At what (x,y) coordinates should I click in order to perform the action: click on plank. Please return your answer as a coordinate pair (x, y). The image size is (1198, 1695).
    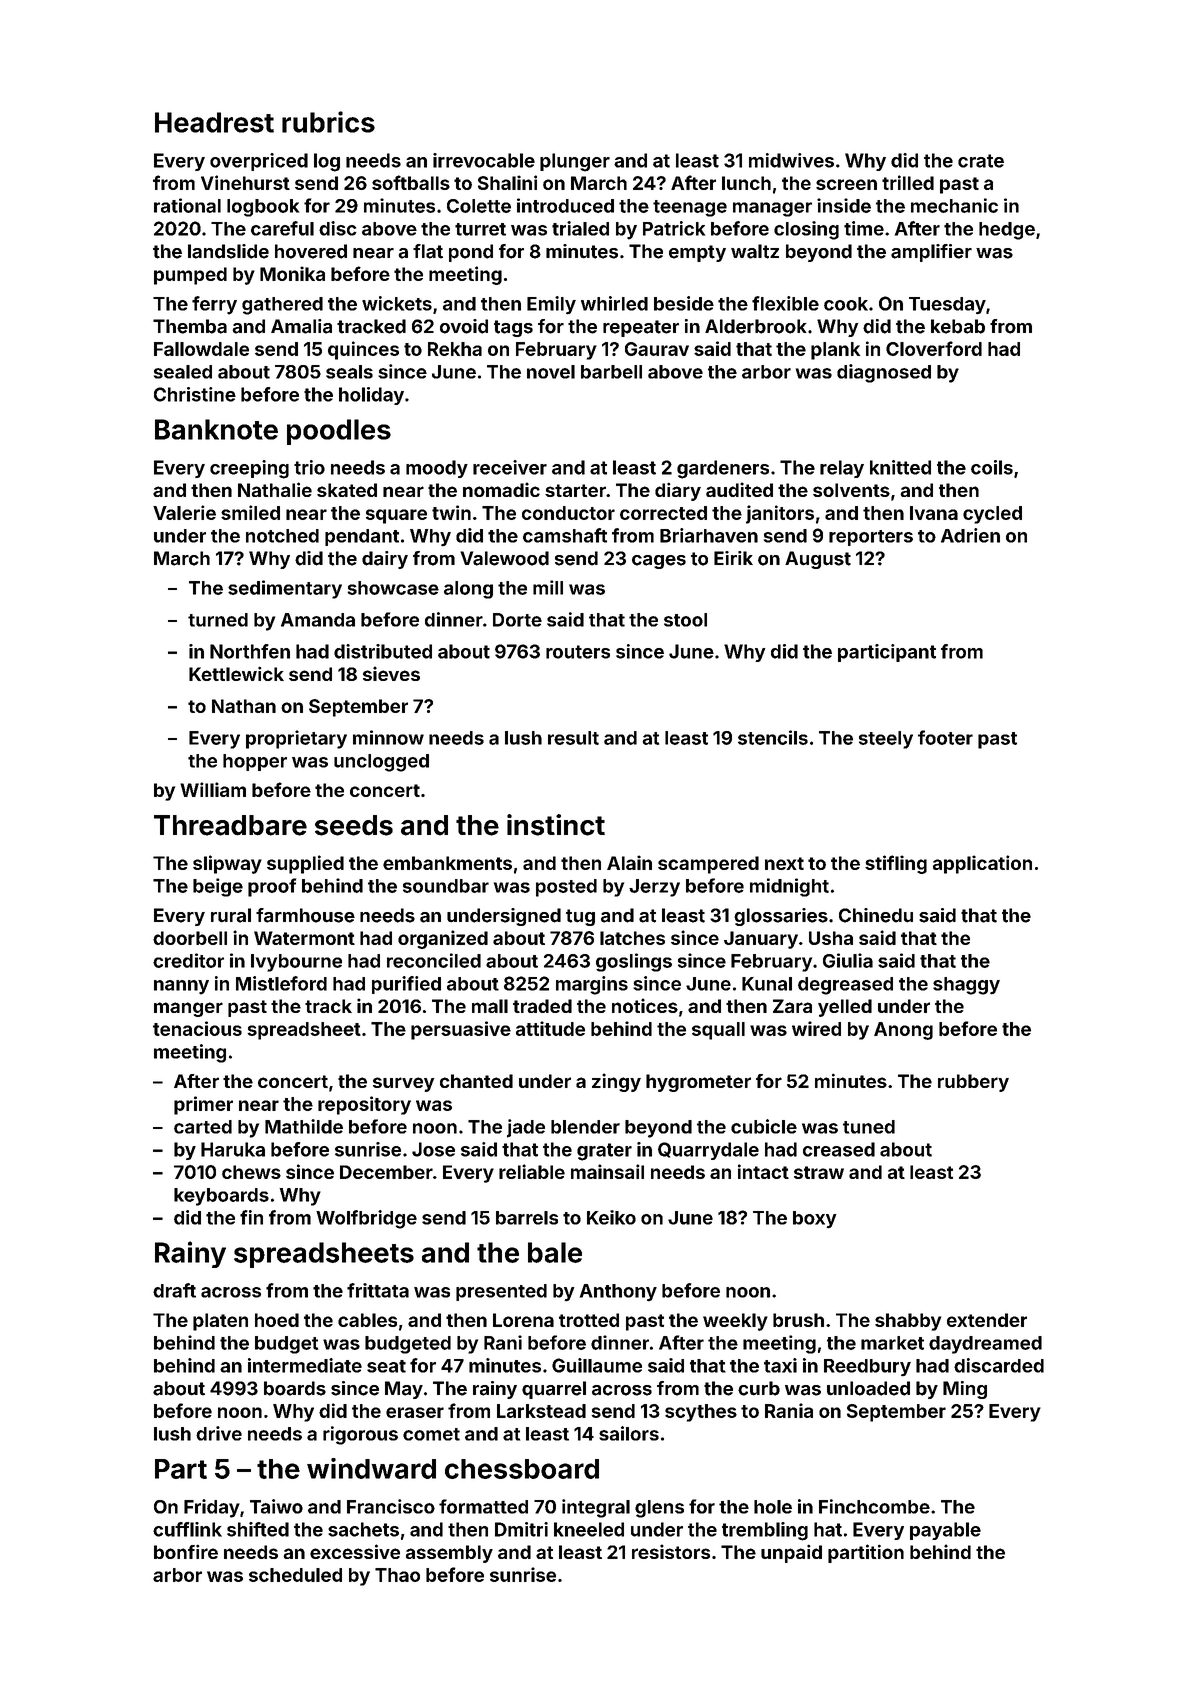
    Looking at the image, I should click on (835, 351).
